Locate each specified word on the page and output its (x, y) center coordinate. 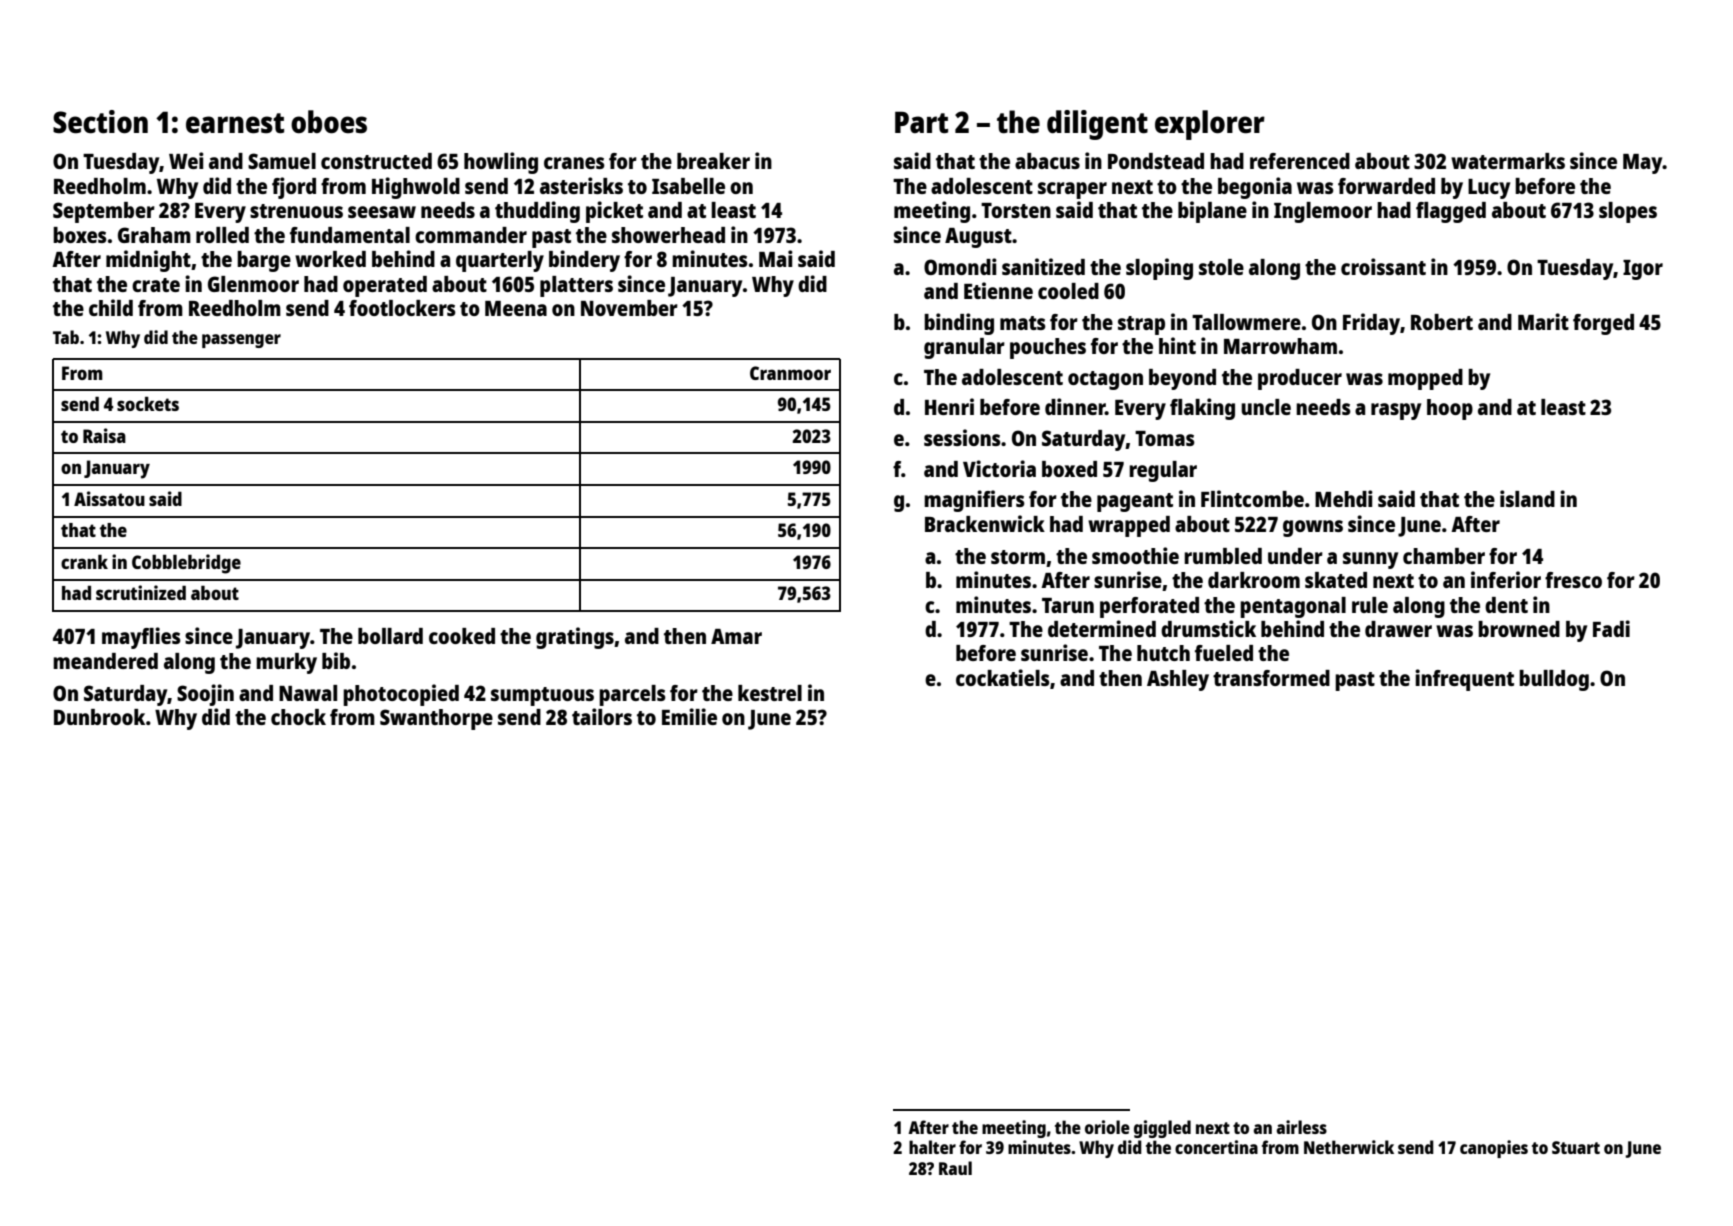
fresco (1573, 580)
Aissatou (109, 498)
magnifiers (974, 501)
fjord (294, 188)
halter (932, 1147)
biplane (1212, 212)
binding (959, 324)
